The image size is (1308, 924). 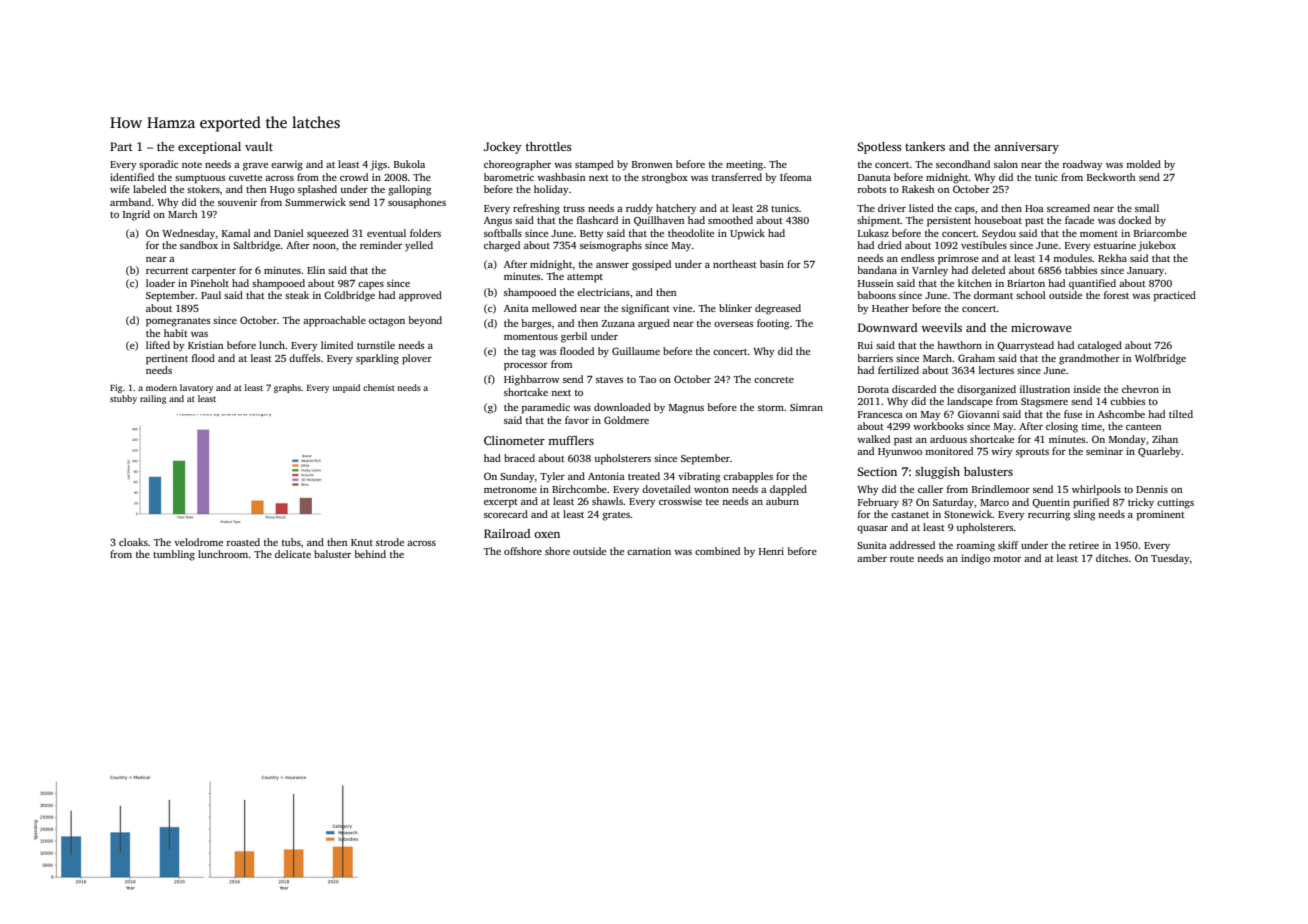 What do you see at coordinates (976, 358) in the screenshot?
I see `Graham` at bounding box center [976, 358].
